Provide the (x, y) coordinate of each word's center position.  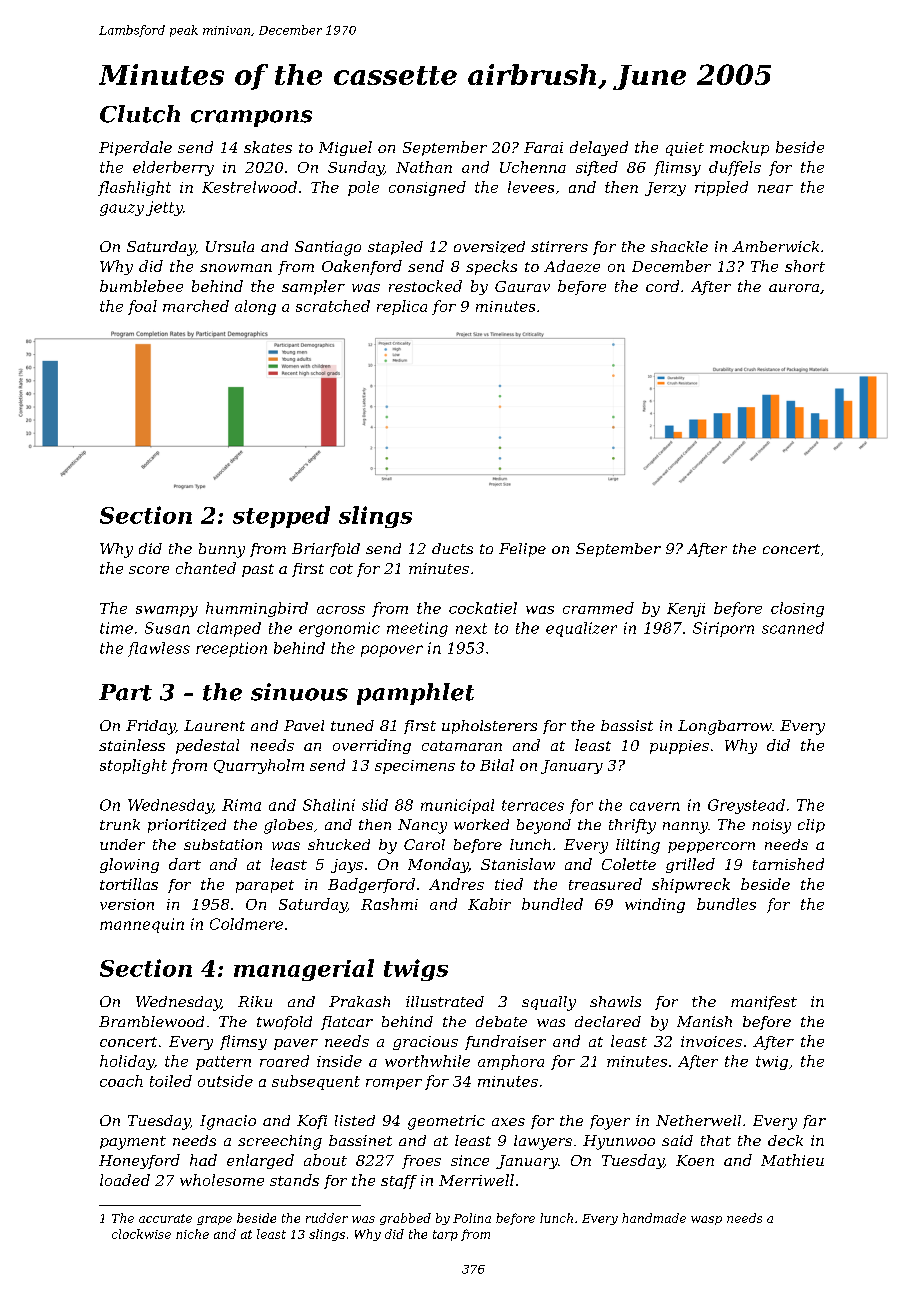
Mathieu (792, 1160)
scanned (793, 628)
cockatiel (483, 608)
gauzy (122, 210)
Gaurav (522, 286)
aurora (794, 288)
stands (294, 1180)
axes (508, 1122)
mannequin (142, 925)
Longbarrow (725, 727)
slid (375, 805)
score (149, 570)
